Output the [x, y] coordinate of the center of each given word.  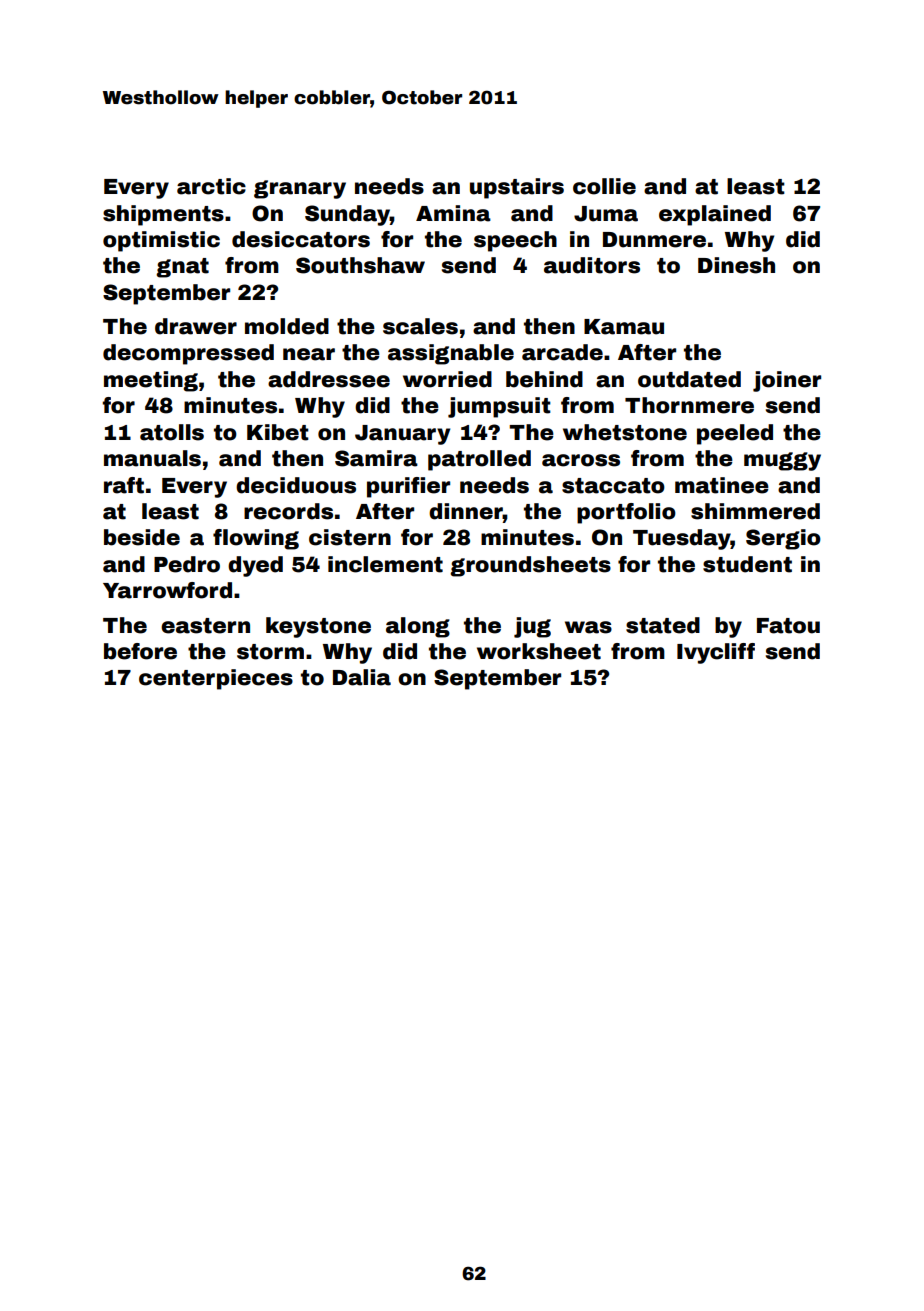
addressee [329, 379]
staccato [613, 486]
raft [124, 485]
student [747, 564]
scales [420, 326]
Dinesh [736, 265]
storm [270, 652]
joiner [787, 381]
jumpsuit [499, 407]
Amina [453, 213]
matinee [722, 485]
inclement [385, 564]
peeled [735, 434]
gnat [182, 268]
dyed [255, 566]
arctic [211, 186]
